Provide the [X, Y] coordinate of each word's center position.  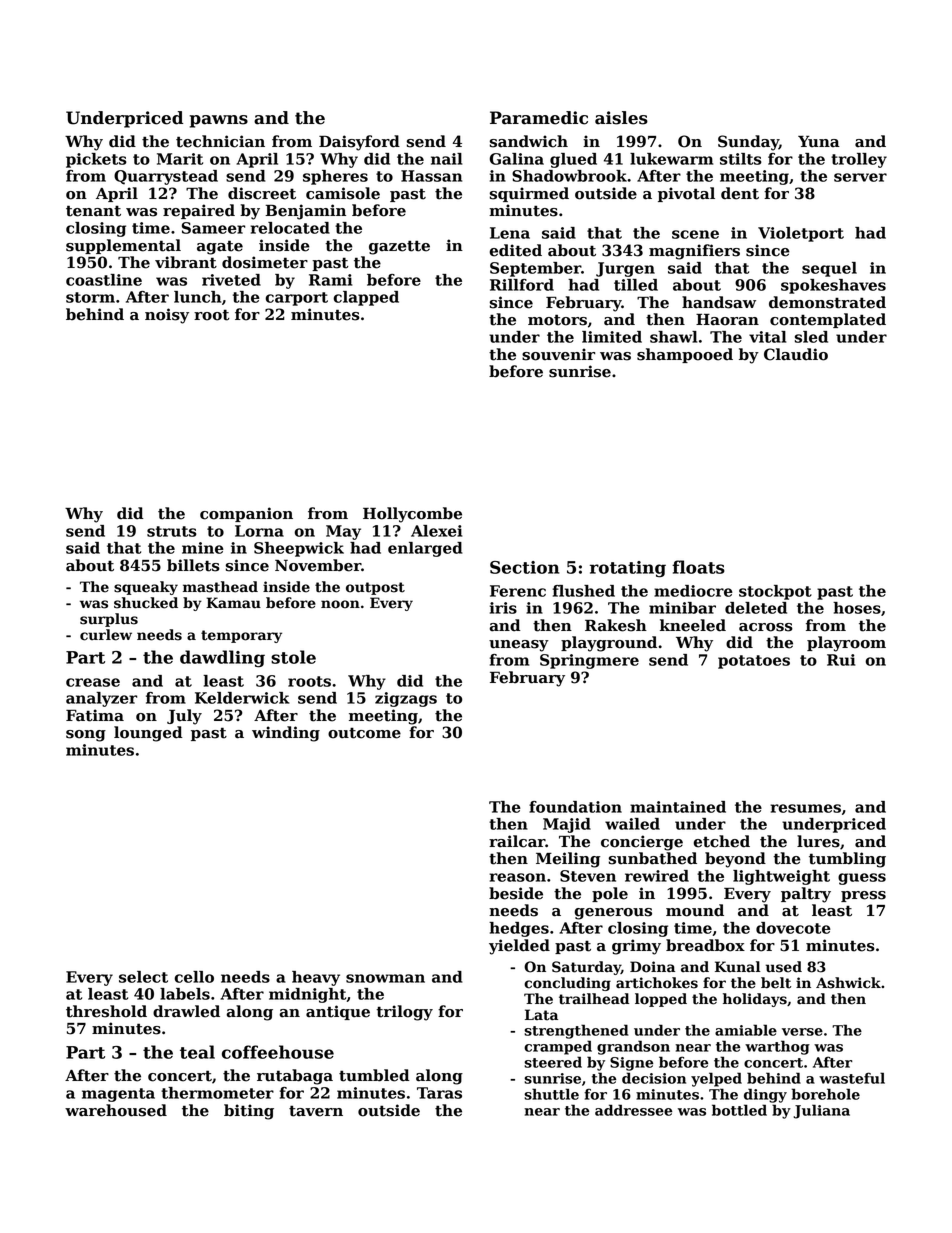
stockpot [775, 592]
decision [654, 1078]
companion [246, 514]
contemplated [828, 320]
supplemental [123, 246]
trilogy [404, 1013]
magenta [118, 1095]
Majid [567, 825]
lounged [148, 734]
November [318, 565]
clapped [366, 298]
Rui [841, 660]
